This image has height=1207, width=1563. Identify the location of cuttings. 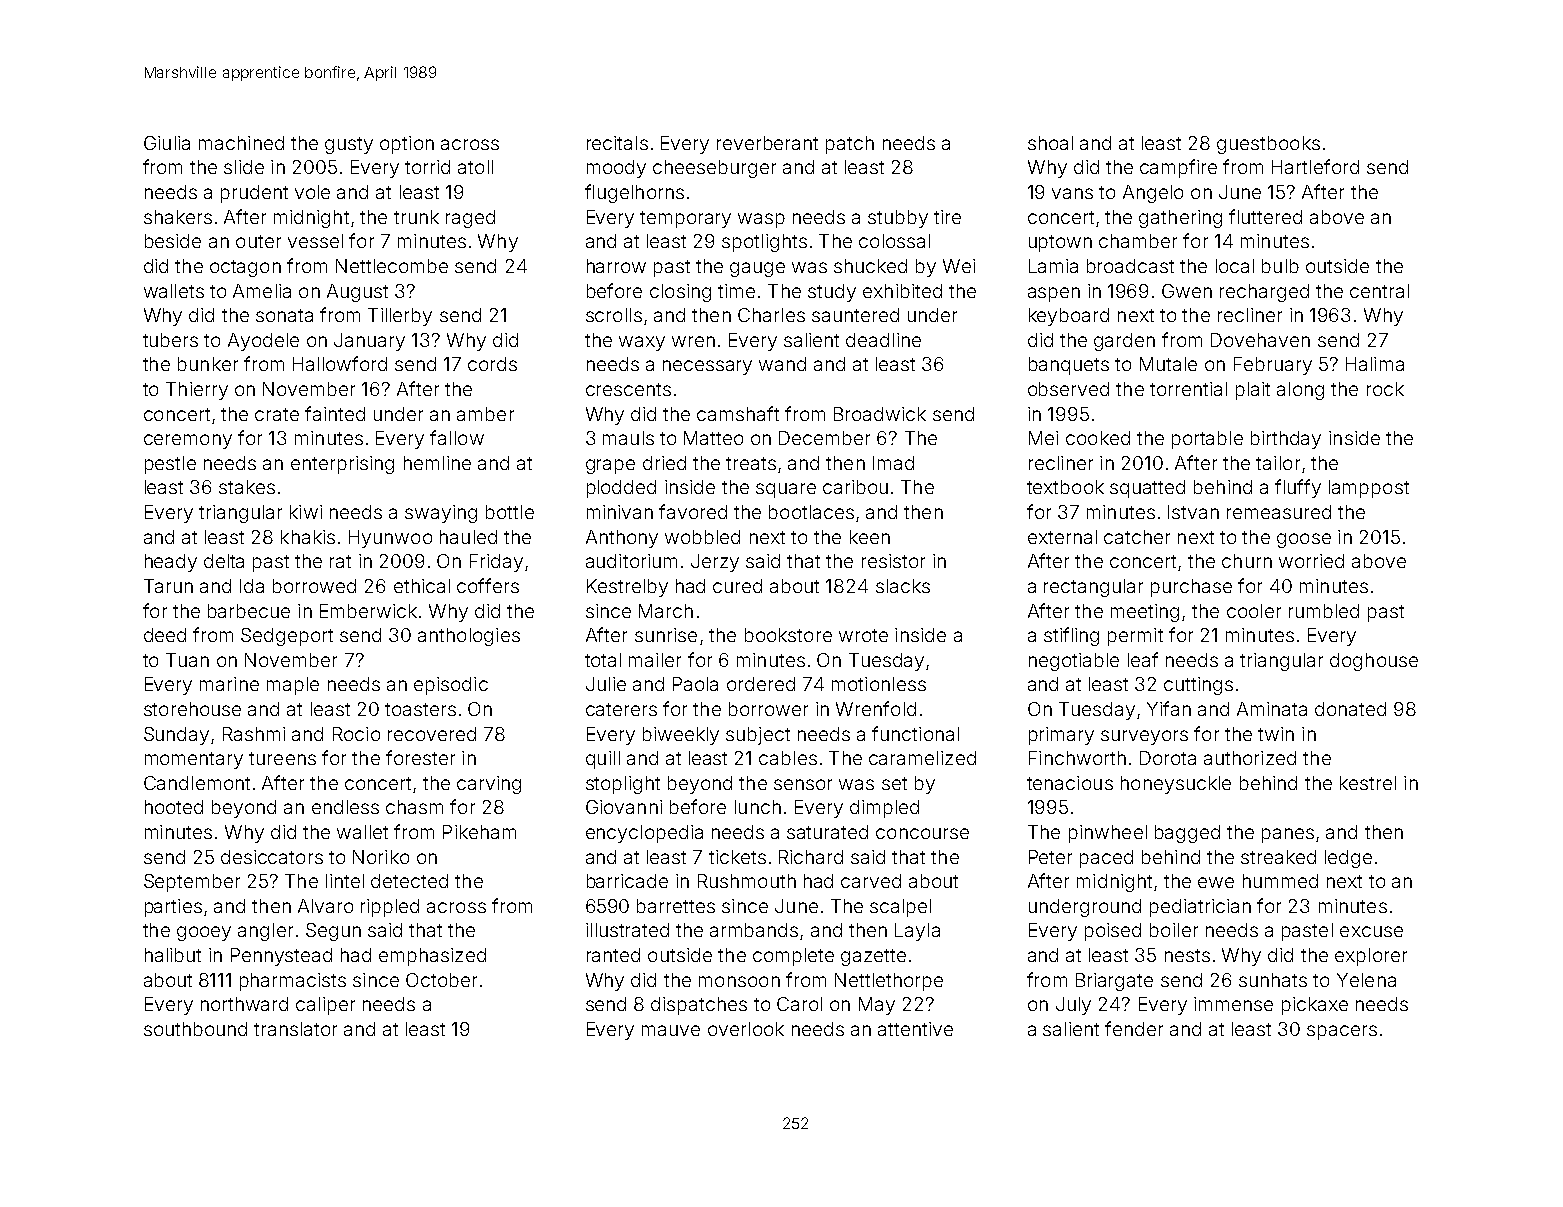
(1198, 686).
